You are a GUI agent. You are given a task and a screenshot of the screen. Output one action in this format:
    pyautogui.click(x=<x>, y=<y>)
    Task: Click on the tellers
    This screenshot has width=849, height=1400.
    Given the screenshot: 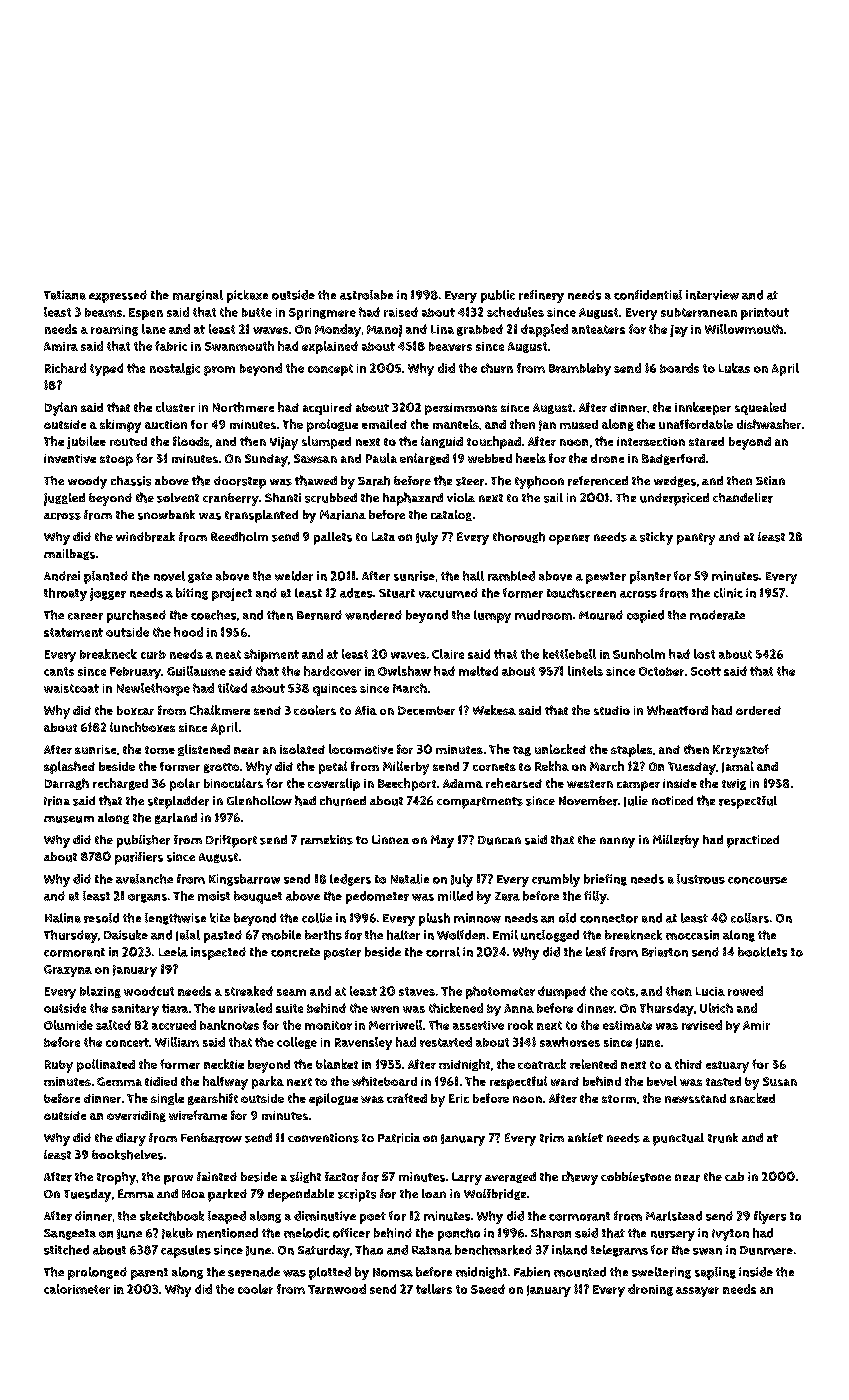 What is the action you would take?
    pyautogui.click(x=434, y=1289)
